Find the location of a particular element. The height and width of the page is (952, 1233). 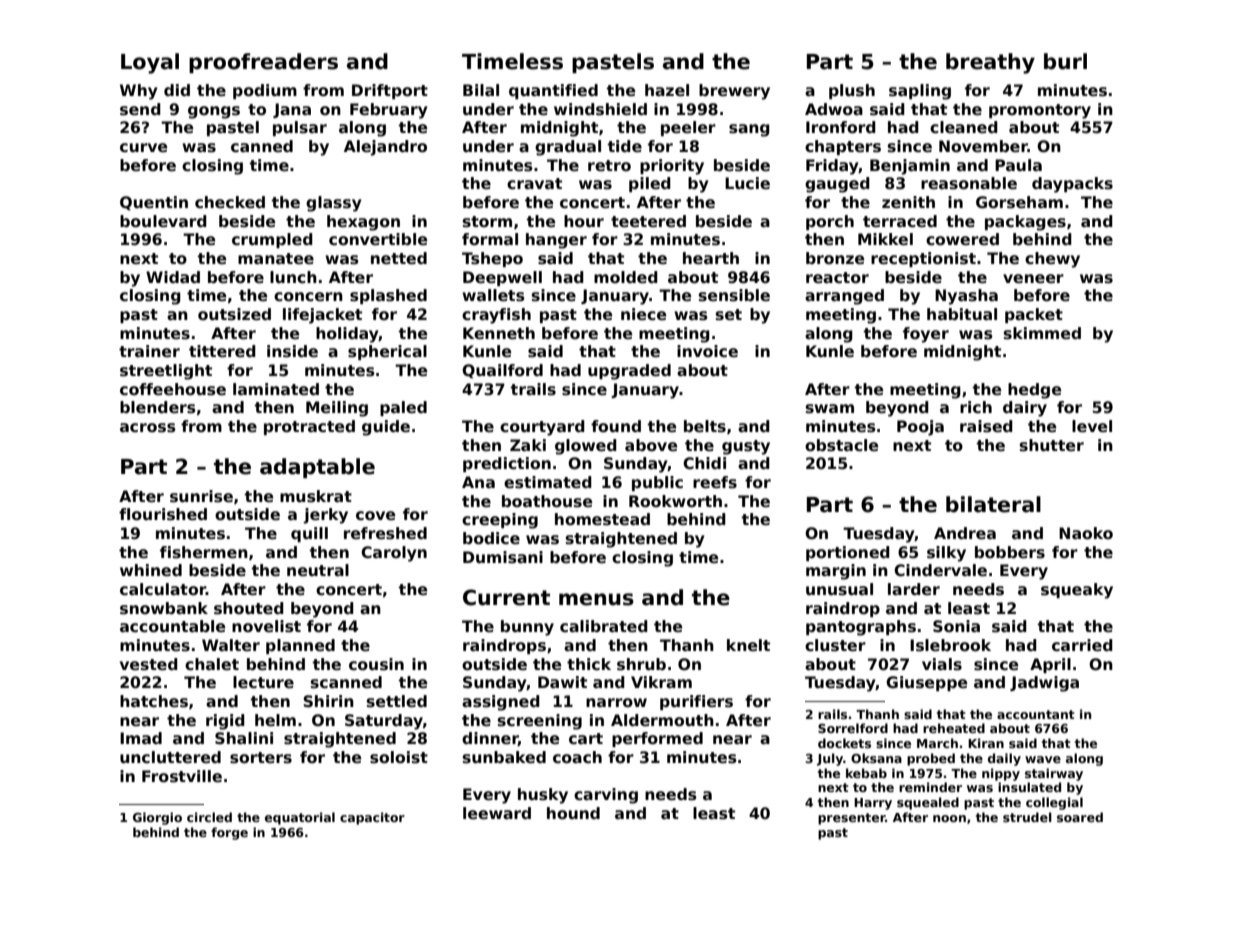

promontory is located at coordinates (1040, 111).
